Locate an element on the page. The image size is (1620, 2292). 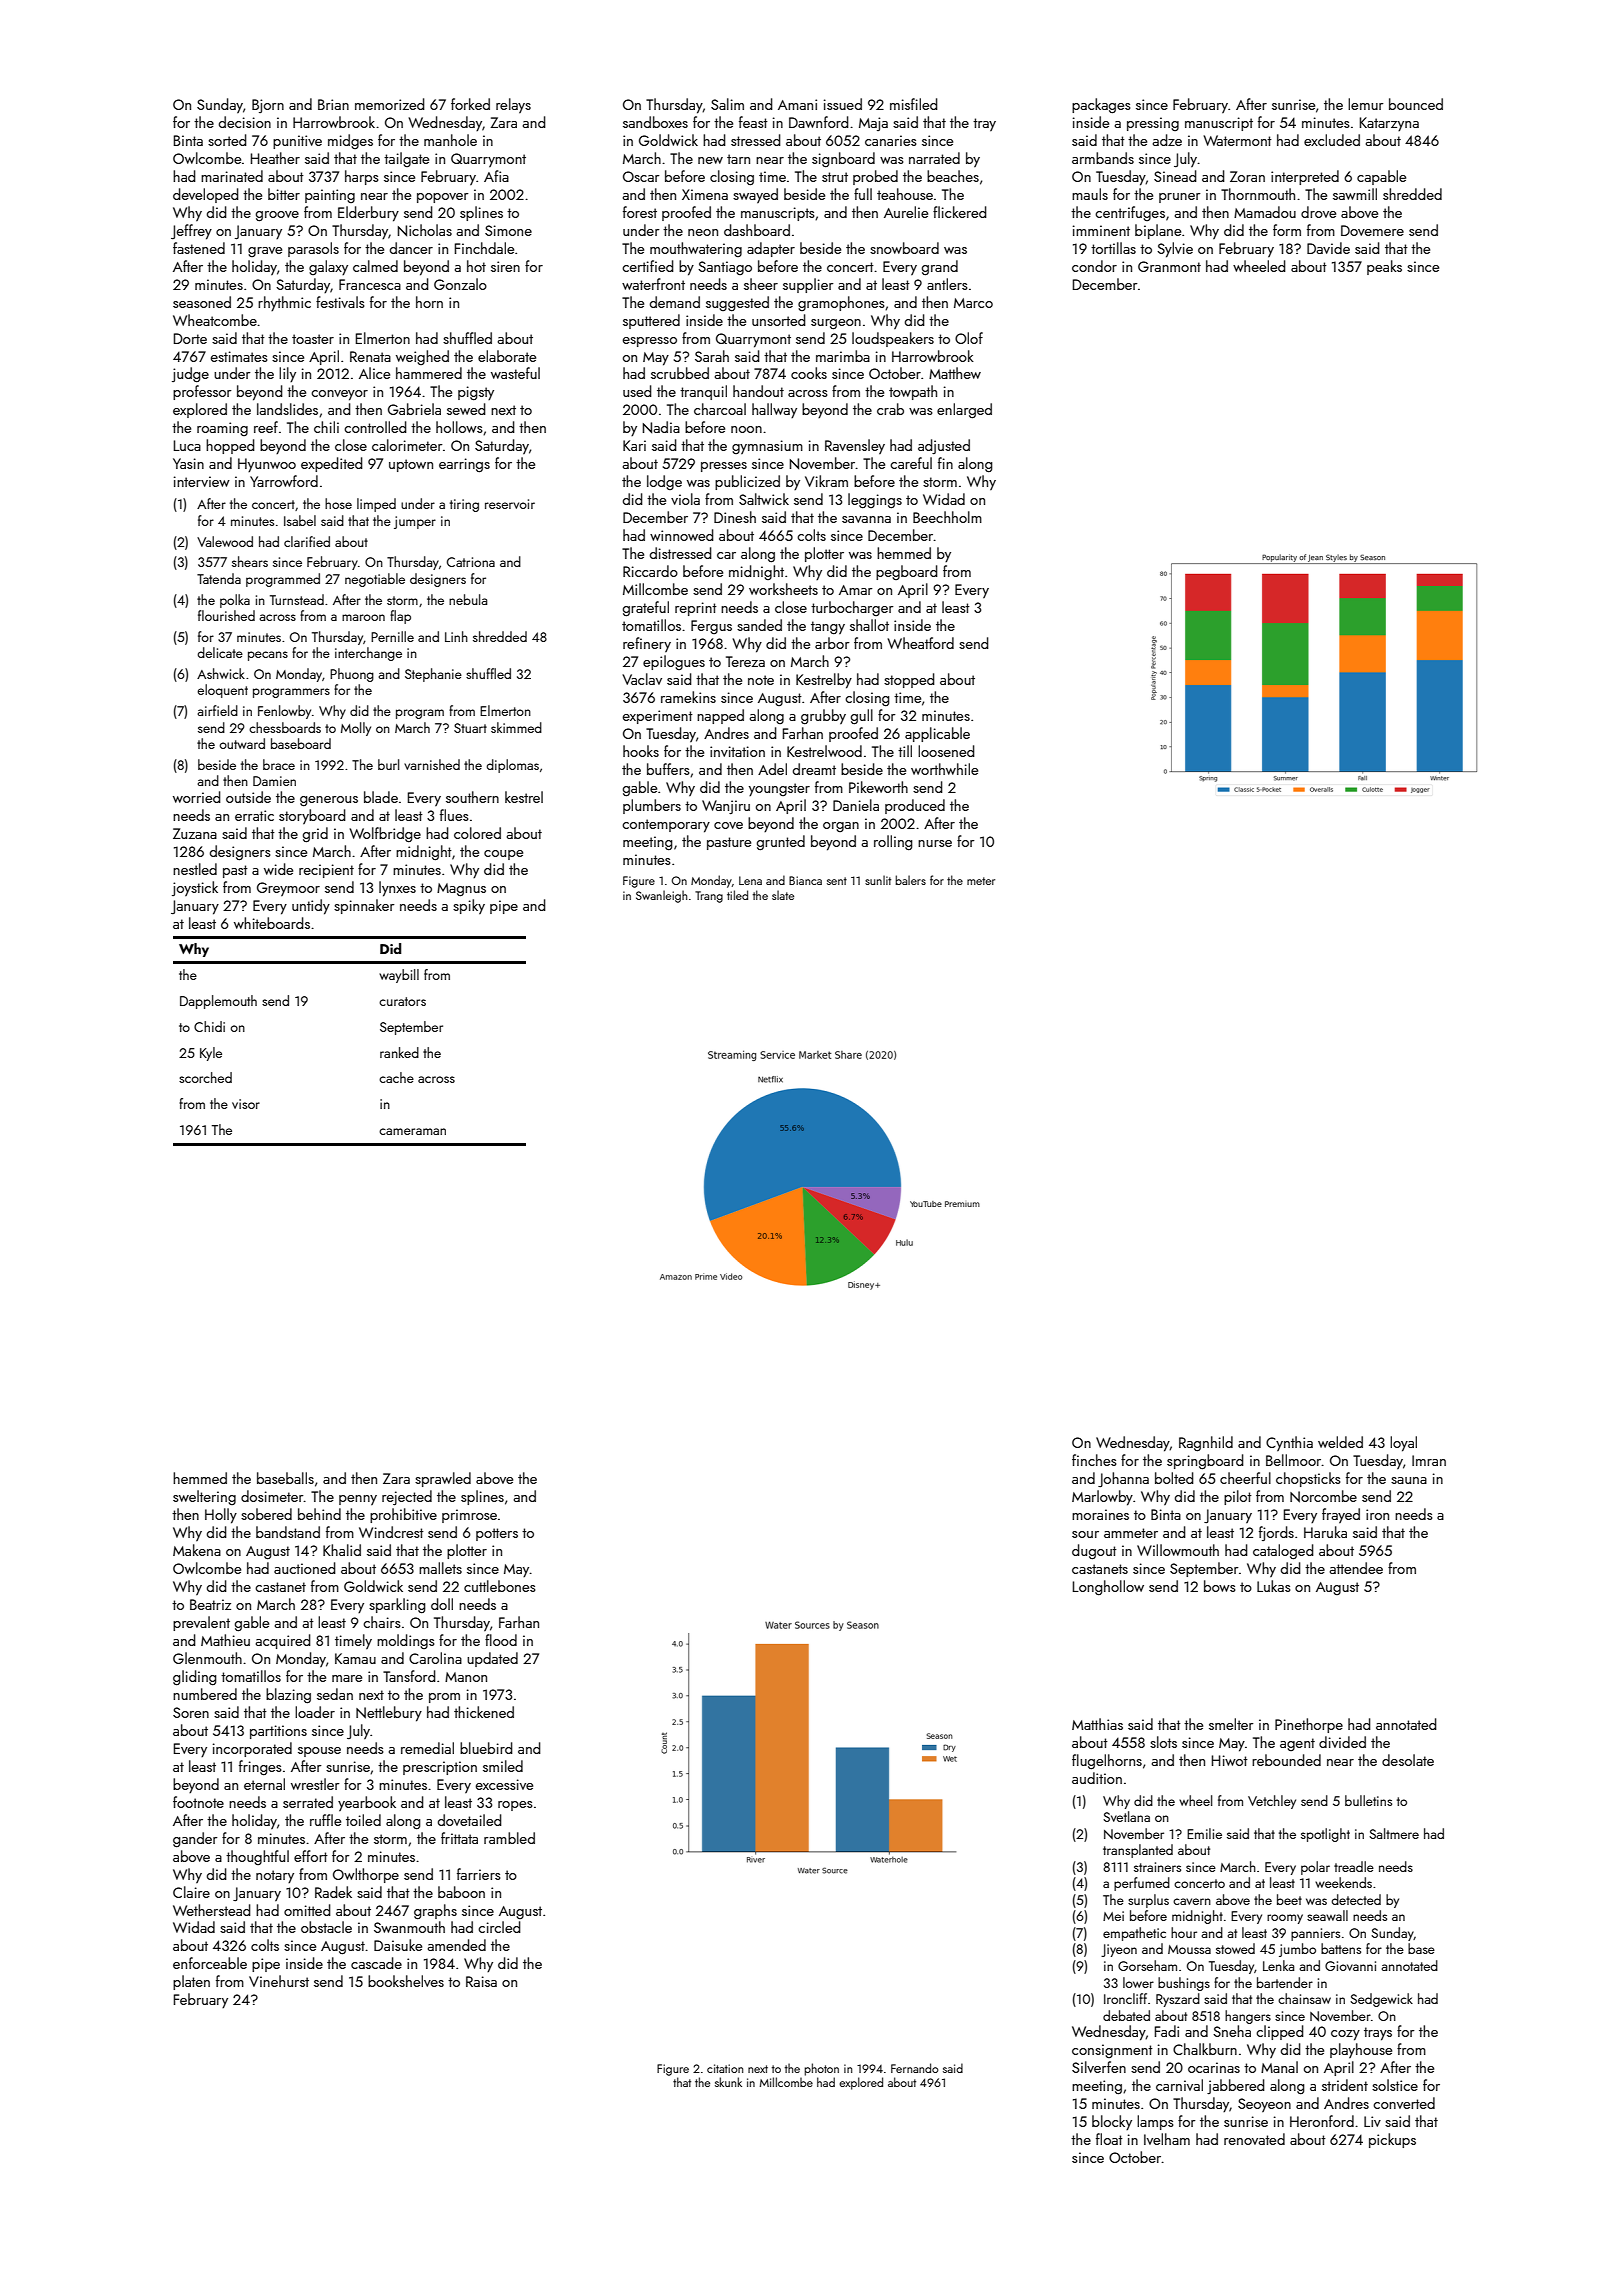
antlers is located at coordinates (947, 284).
